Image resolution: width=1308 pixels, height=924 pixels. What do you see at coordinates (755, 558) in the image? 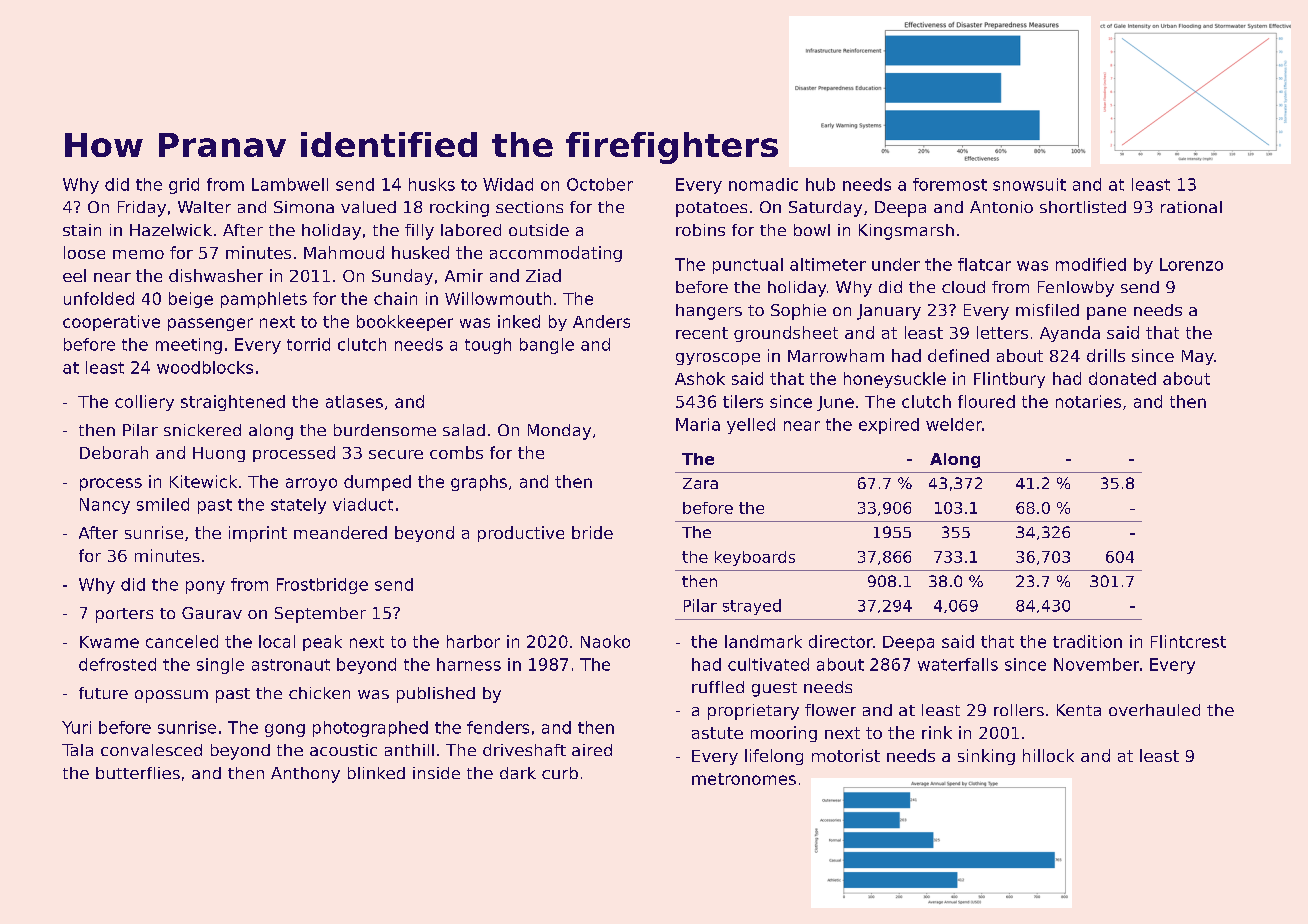
I see `keyboards` at bounding box center [755, 558].
